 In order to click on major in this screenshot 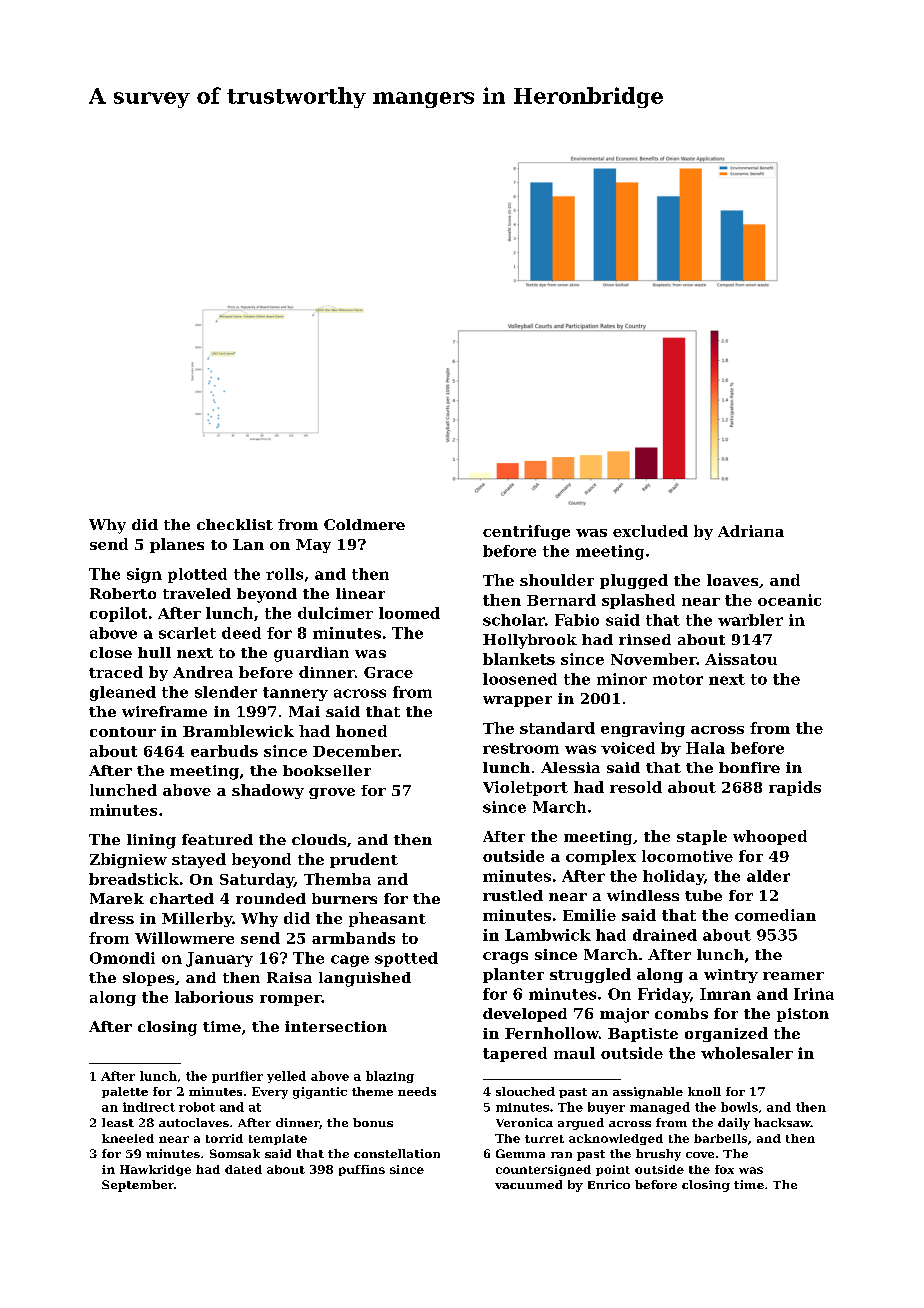, I will do `click(624, 1015)`.
